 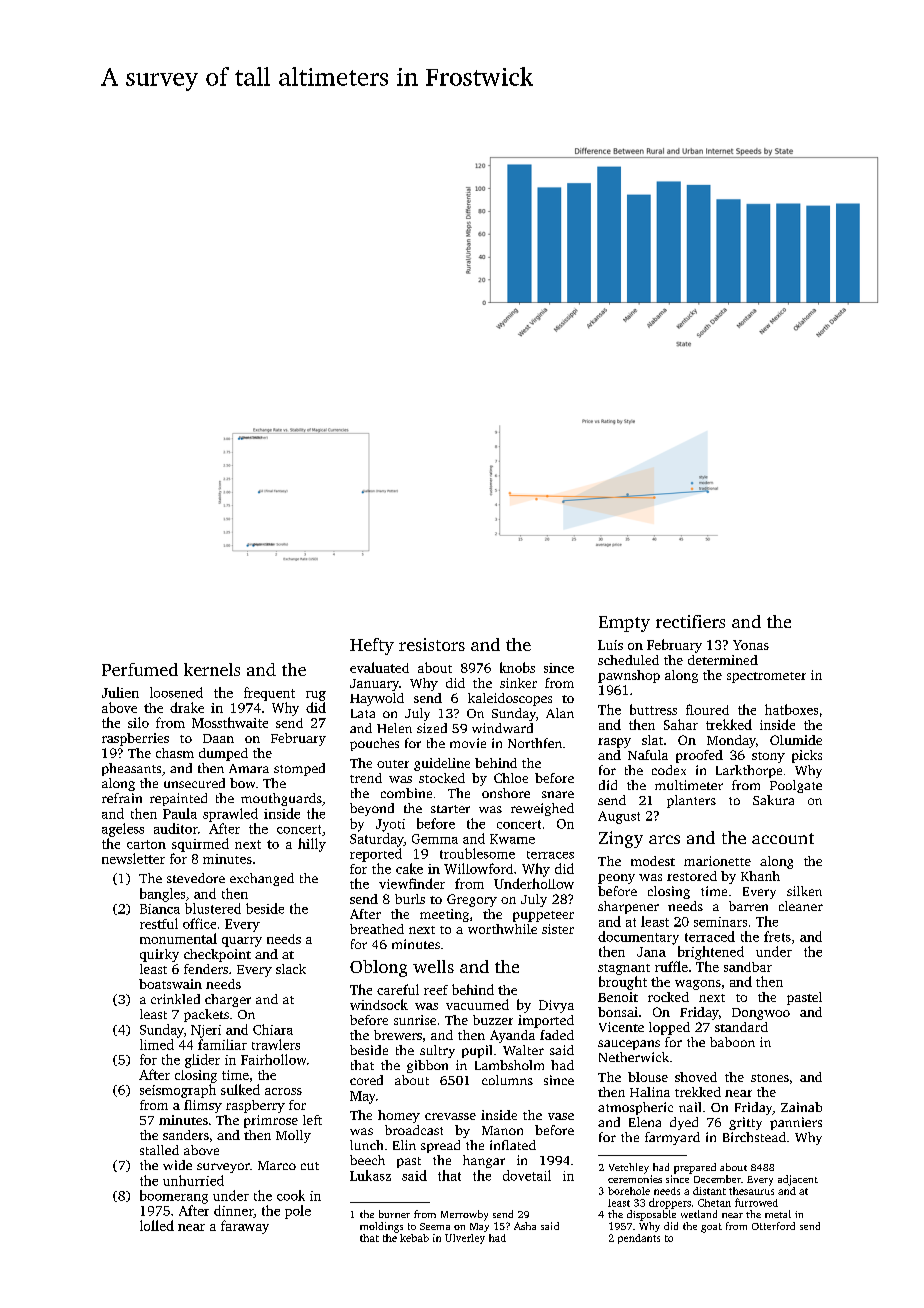 What do you see at coordinates (133, 858) in the page?
I see `newsletter` at bounding box center [133, 858].
